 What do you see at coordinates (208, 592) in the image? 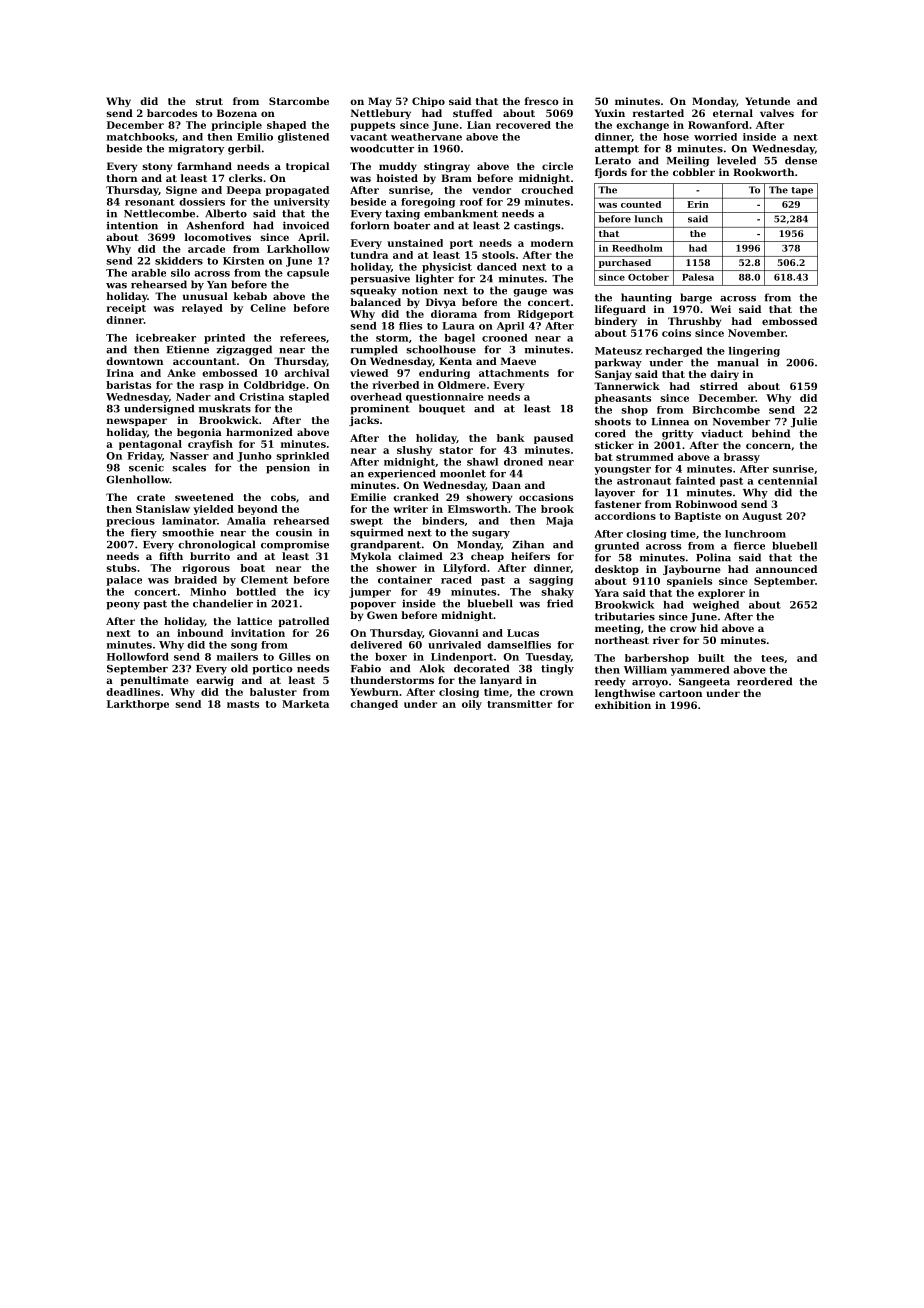
I see `Minho` at bounding box center [208, 592].
